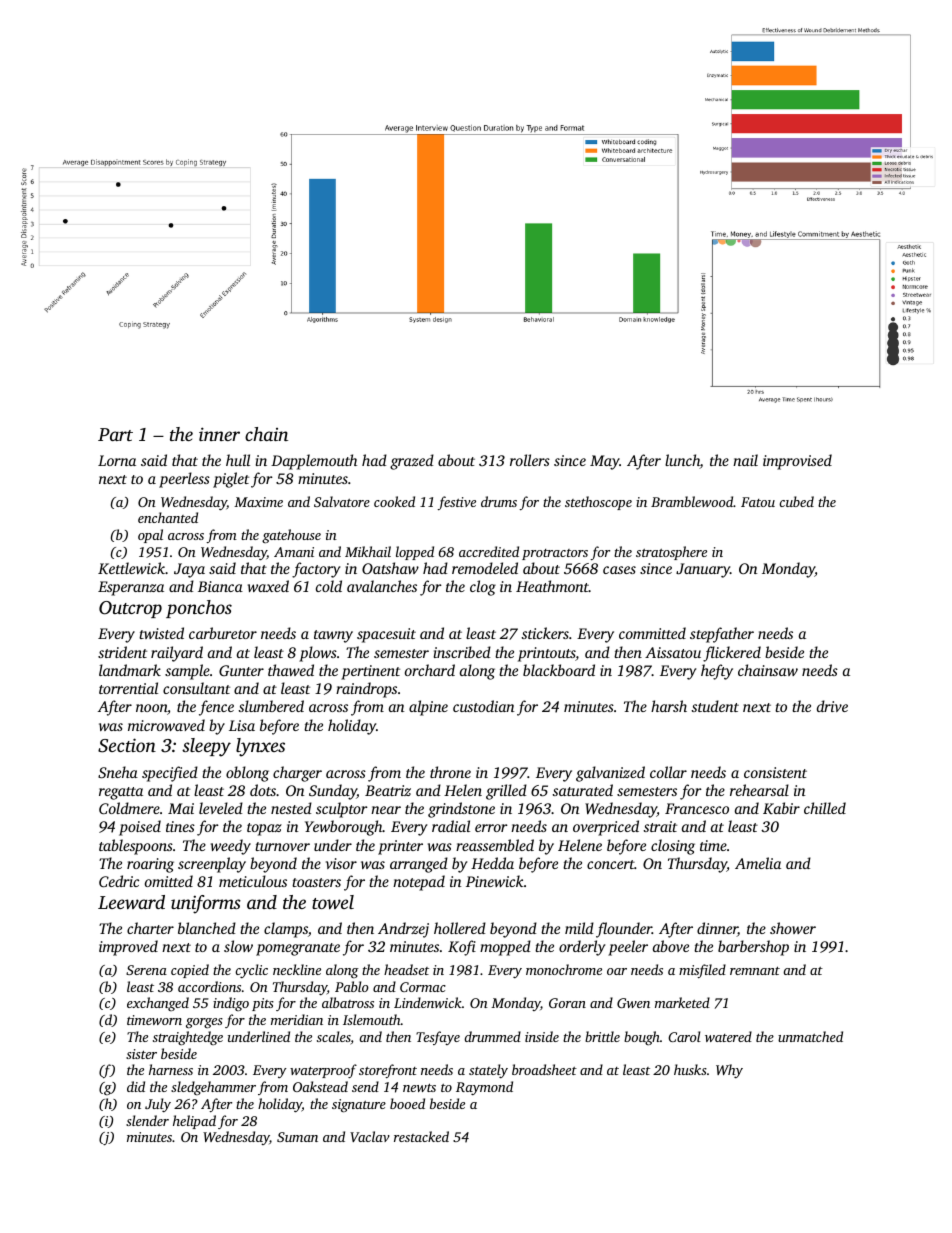  I want to click on Part, so click(115, 434).
